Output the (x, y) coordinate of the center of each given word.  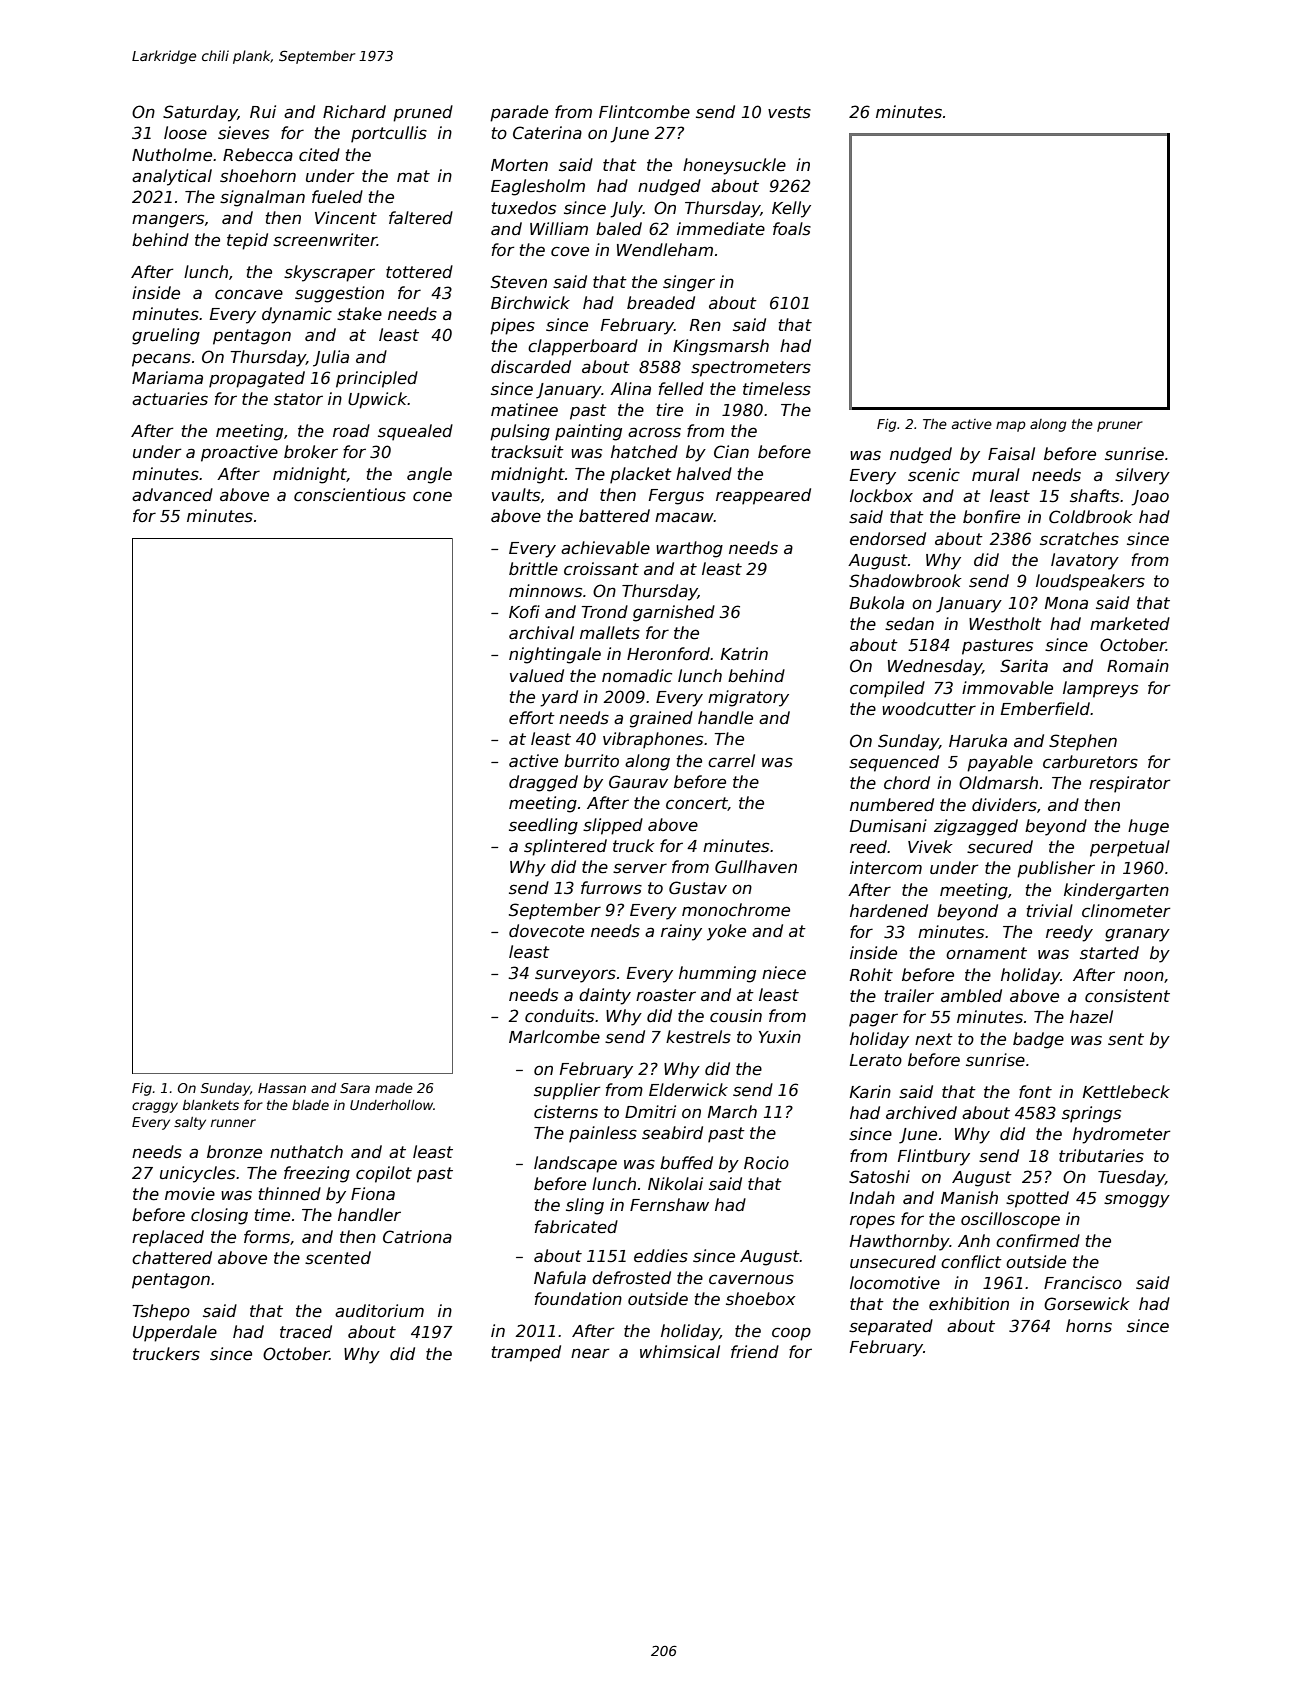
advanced (172, 495)
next (934, 1039)
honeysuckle (734, 166)
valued (537, 676)
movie (190, 1194)
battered (614, 516)
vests (789, 112)
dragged (543, 783)
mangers (168, 221)
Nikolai (675, 1183)
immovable (1007, 688)
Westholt (1005, 624)
